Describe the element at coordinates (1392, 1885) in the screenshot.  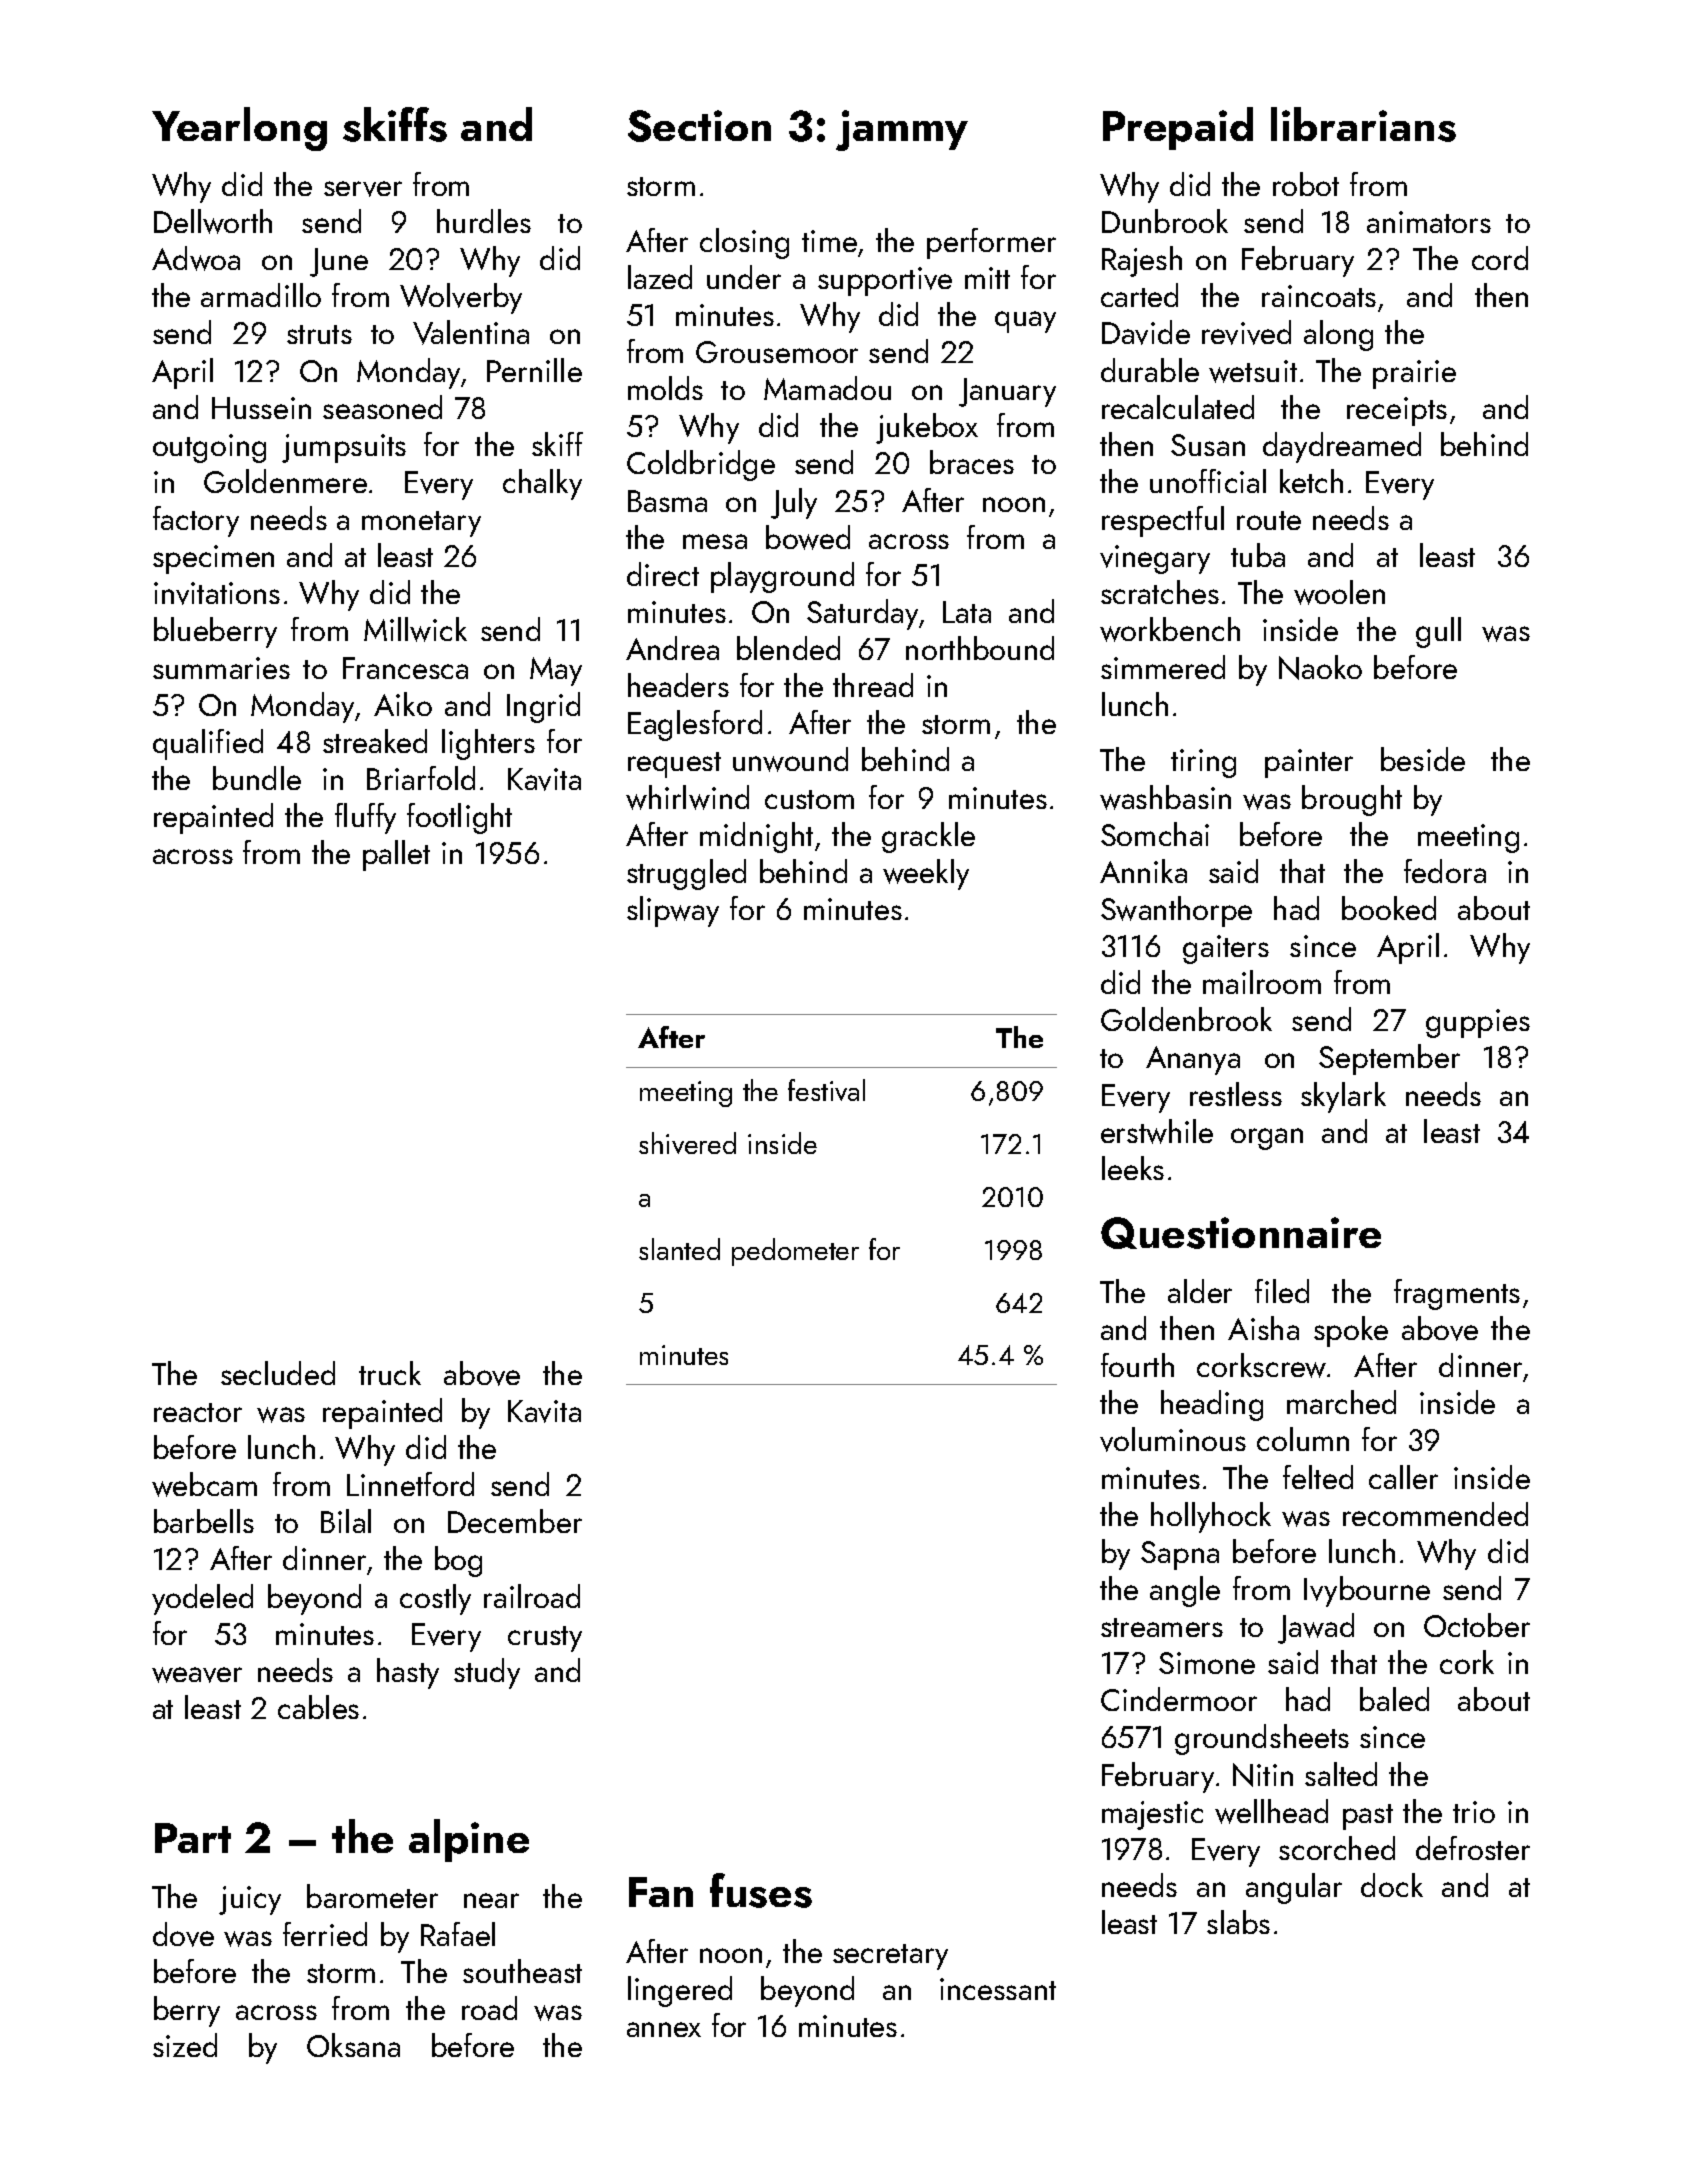
I see `dock` at that location.
